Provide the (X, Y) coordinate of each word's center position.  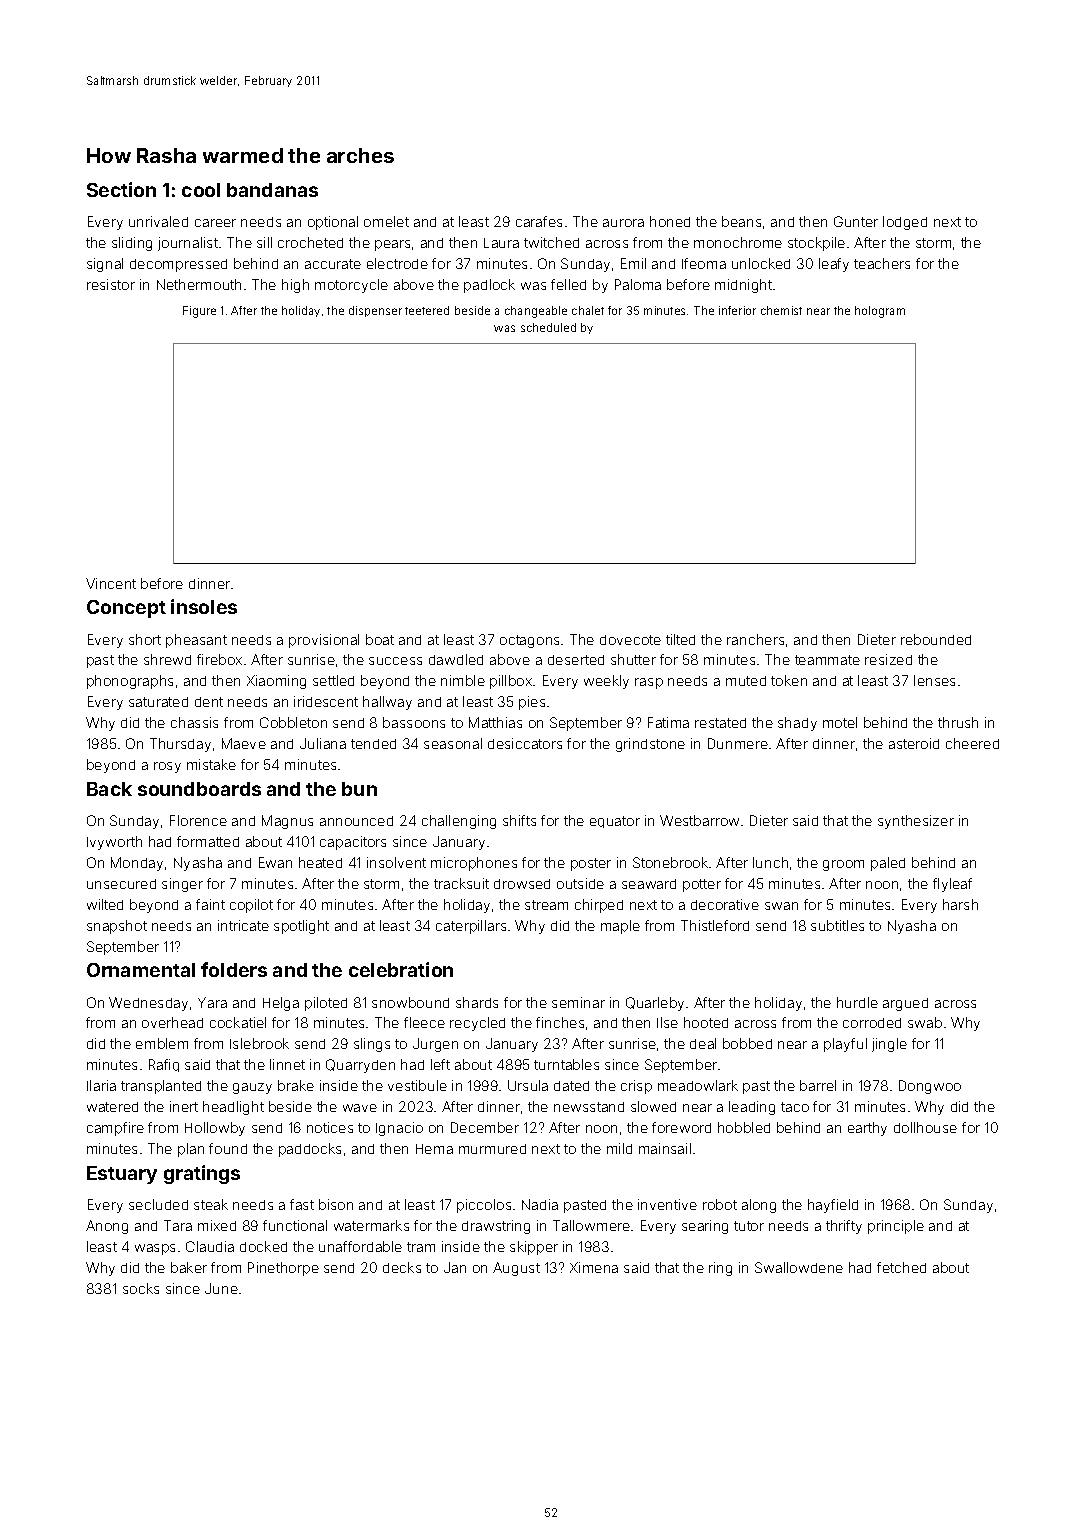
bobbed (747, 1043)
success (395, 661)
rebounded (936, 639)
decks (402, 1267)
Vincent (111, 583)
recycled (477, 1024)
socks (141, 1288)
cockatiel (238, 1022)
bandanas (272, 190)
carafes (539, 221)
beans (741, 221)
